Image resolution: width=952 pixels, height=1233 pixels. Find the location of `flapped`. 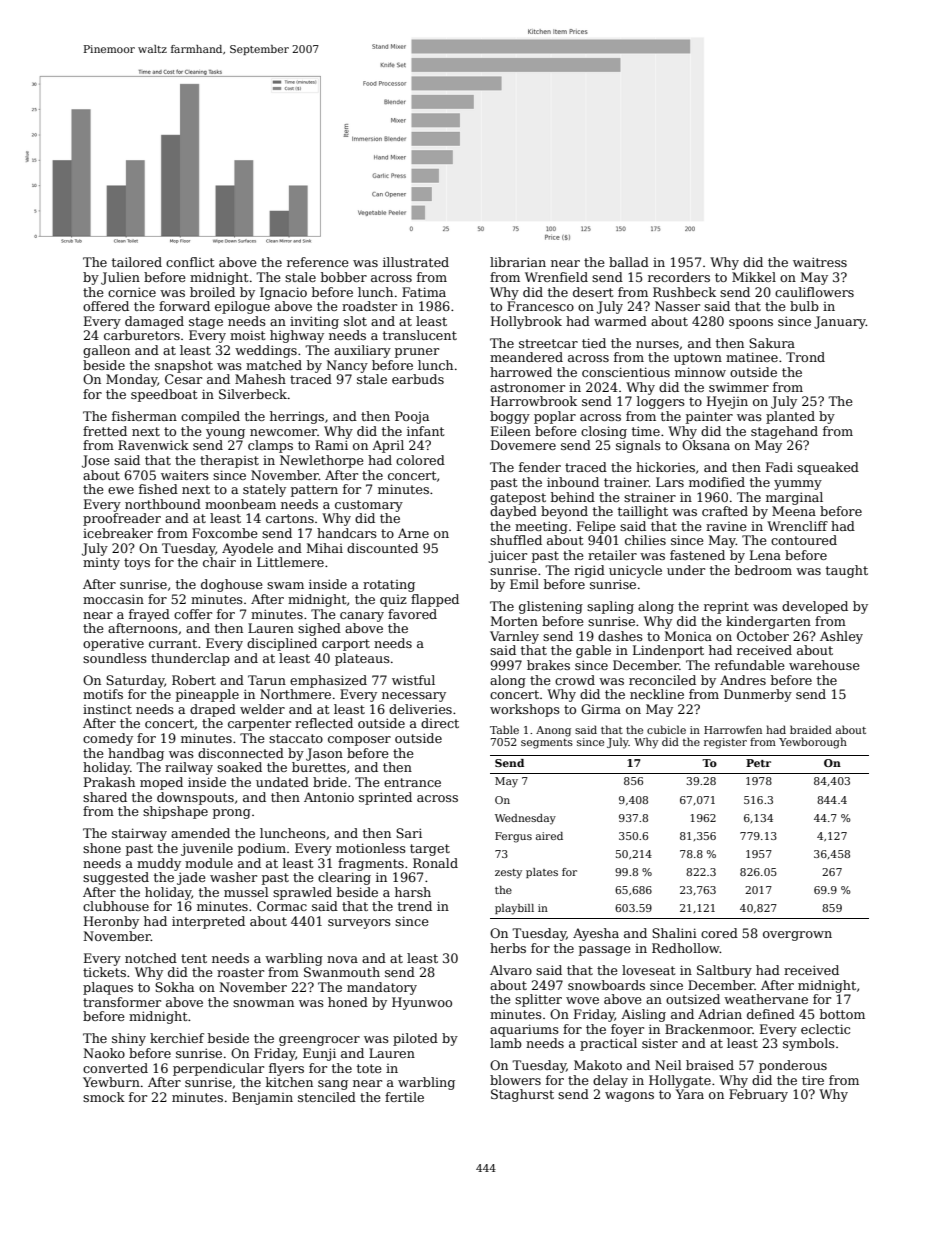

flapped is located at coordinates (435, 600).
